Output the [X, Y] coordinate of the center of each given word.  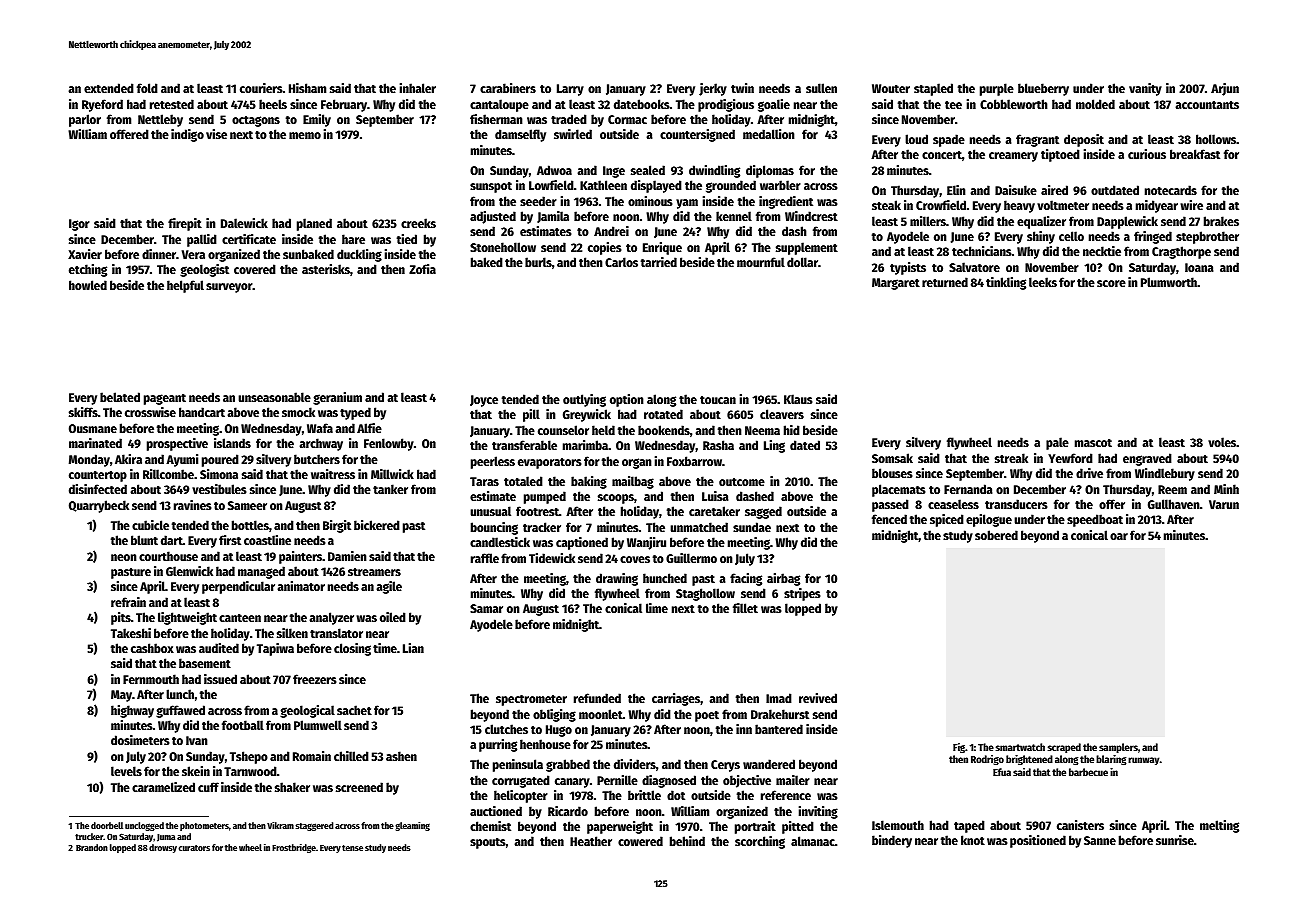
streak [1011, 458]
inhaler [418, 88]
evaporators [550, 463]
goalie [774, 105]
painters [300, 557]
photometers [204, 826]
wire [1191, 205]
